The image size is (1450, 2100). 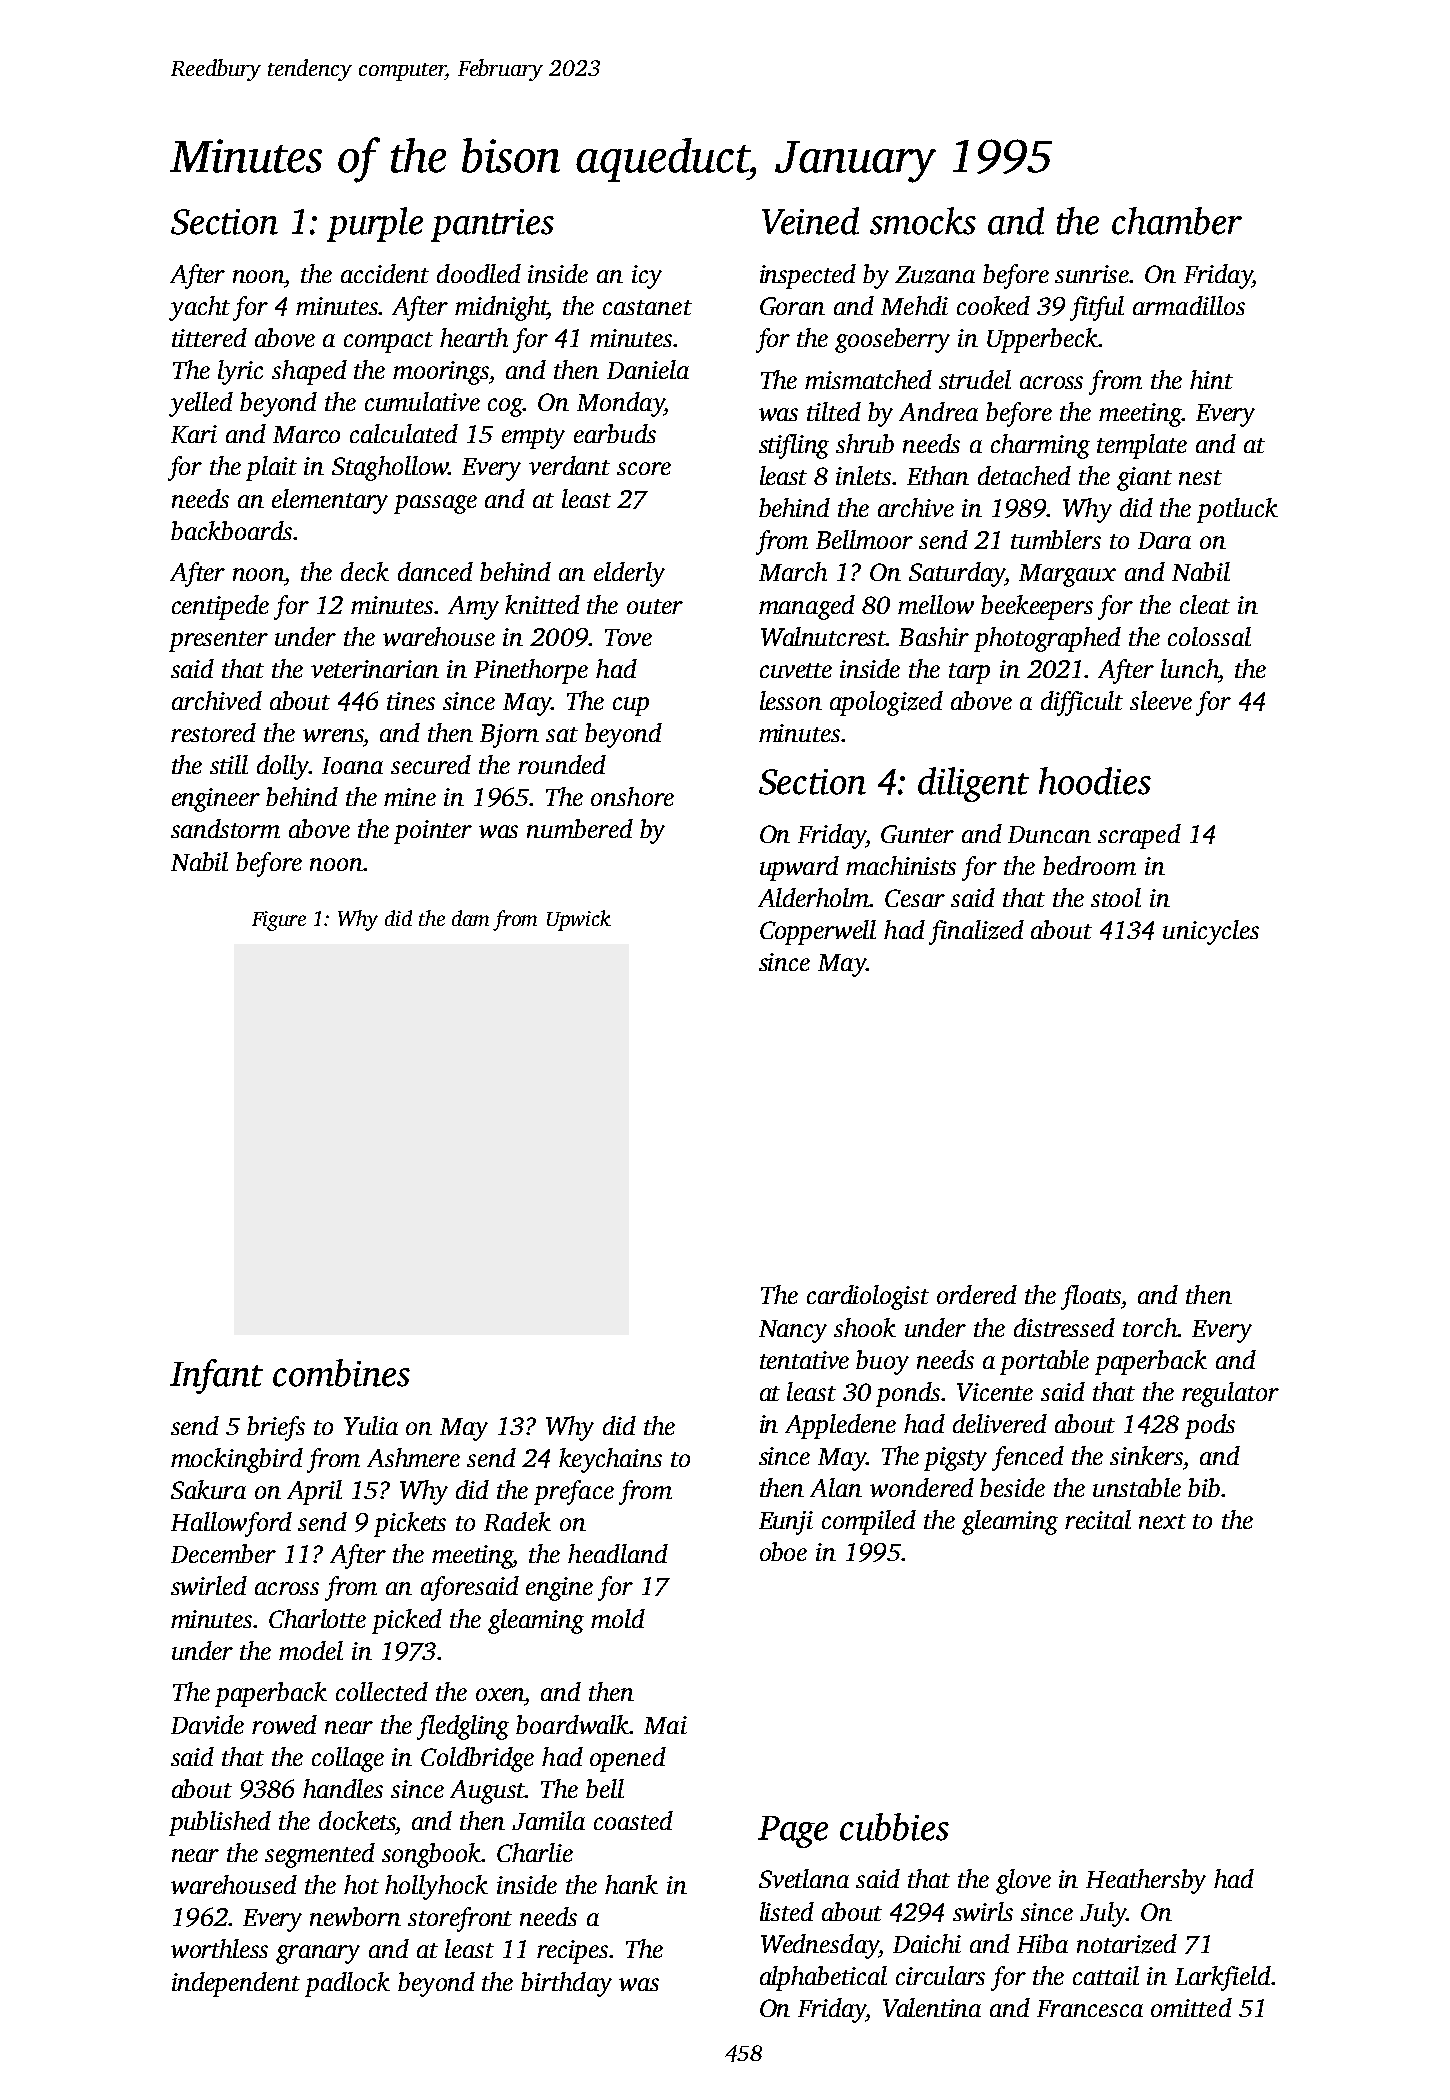 I want to click on castanet, so click(x=647, y=307).
